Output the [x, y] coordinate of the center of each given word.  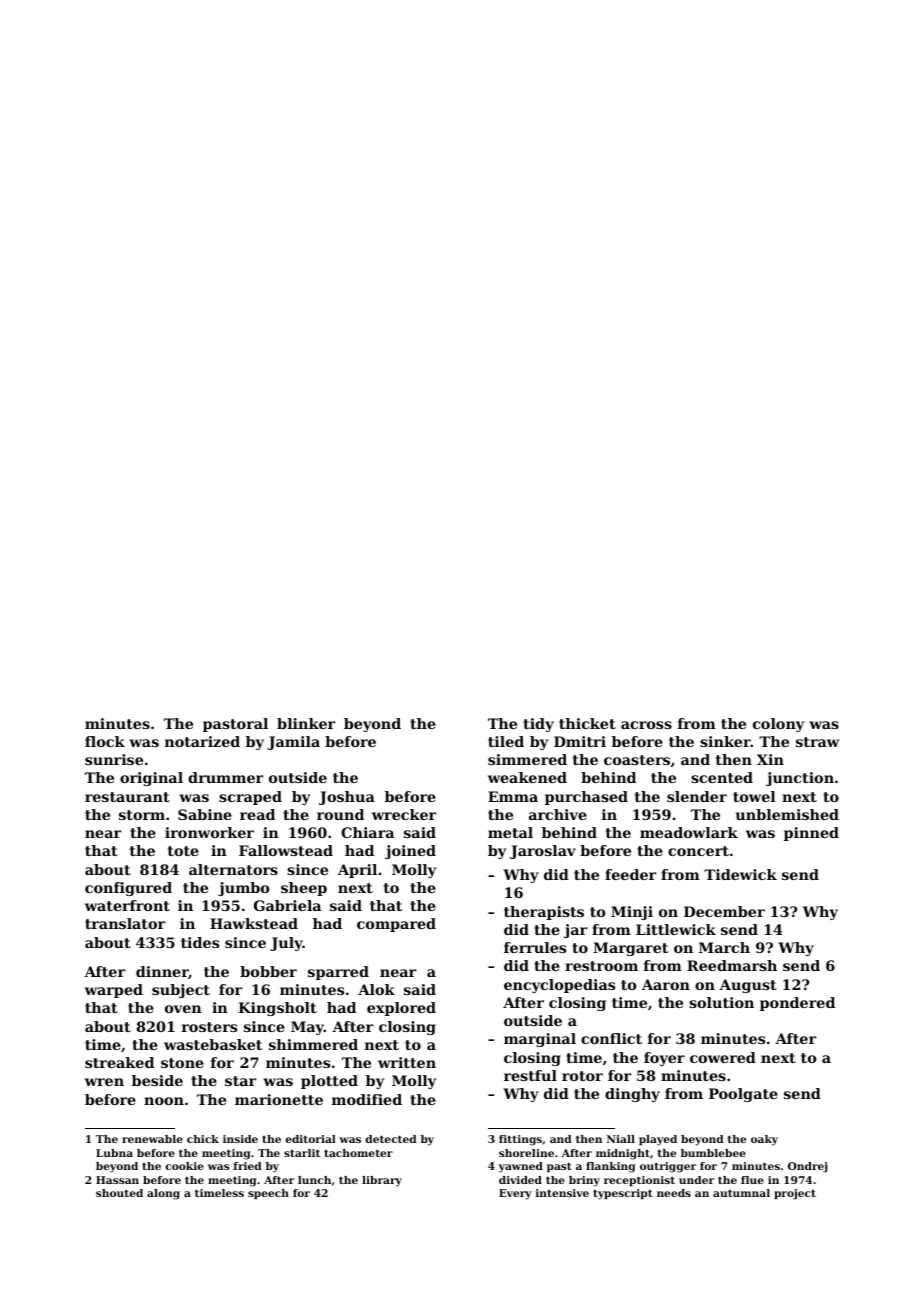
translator [125, 923]
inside [240, 1139]
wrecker [404, 814]
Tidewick [740, 874]
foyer [664, 1059]
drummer [225, 777]
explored [401, 1009]
